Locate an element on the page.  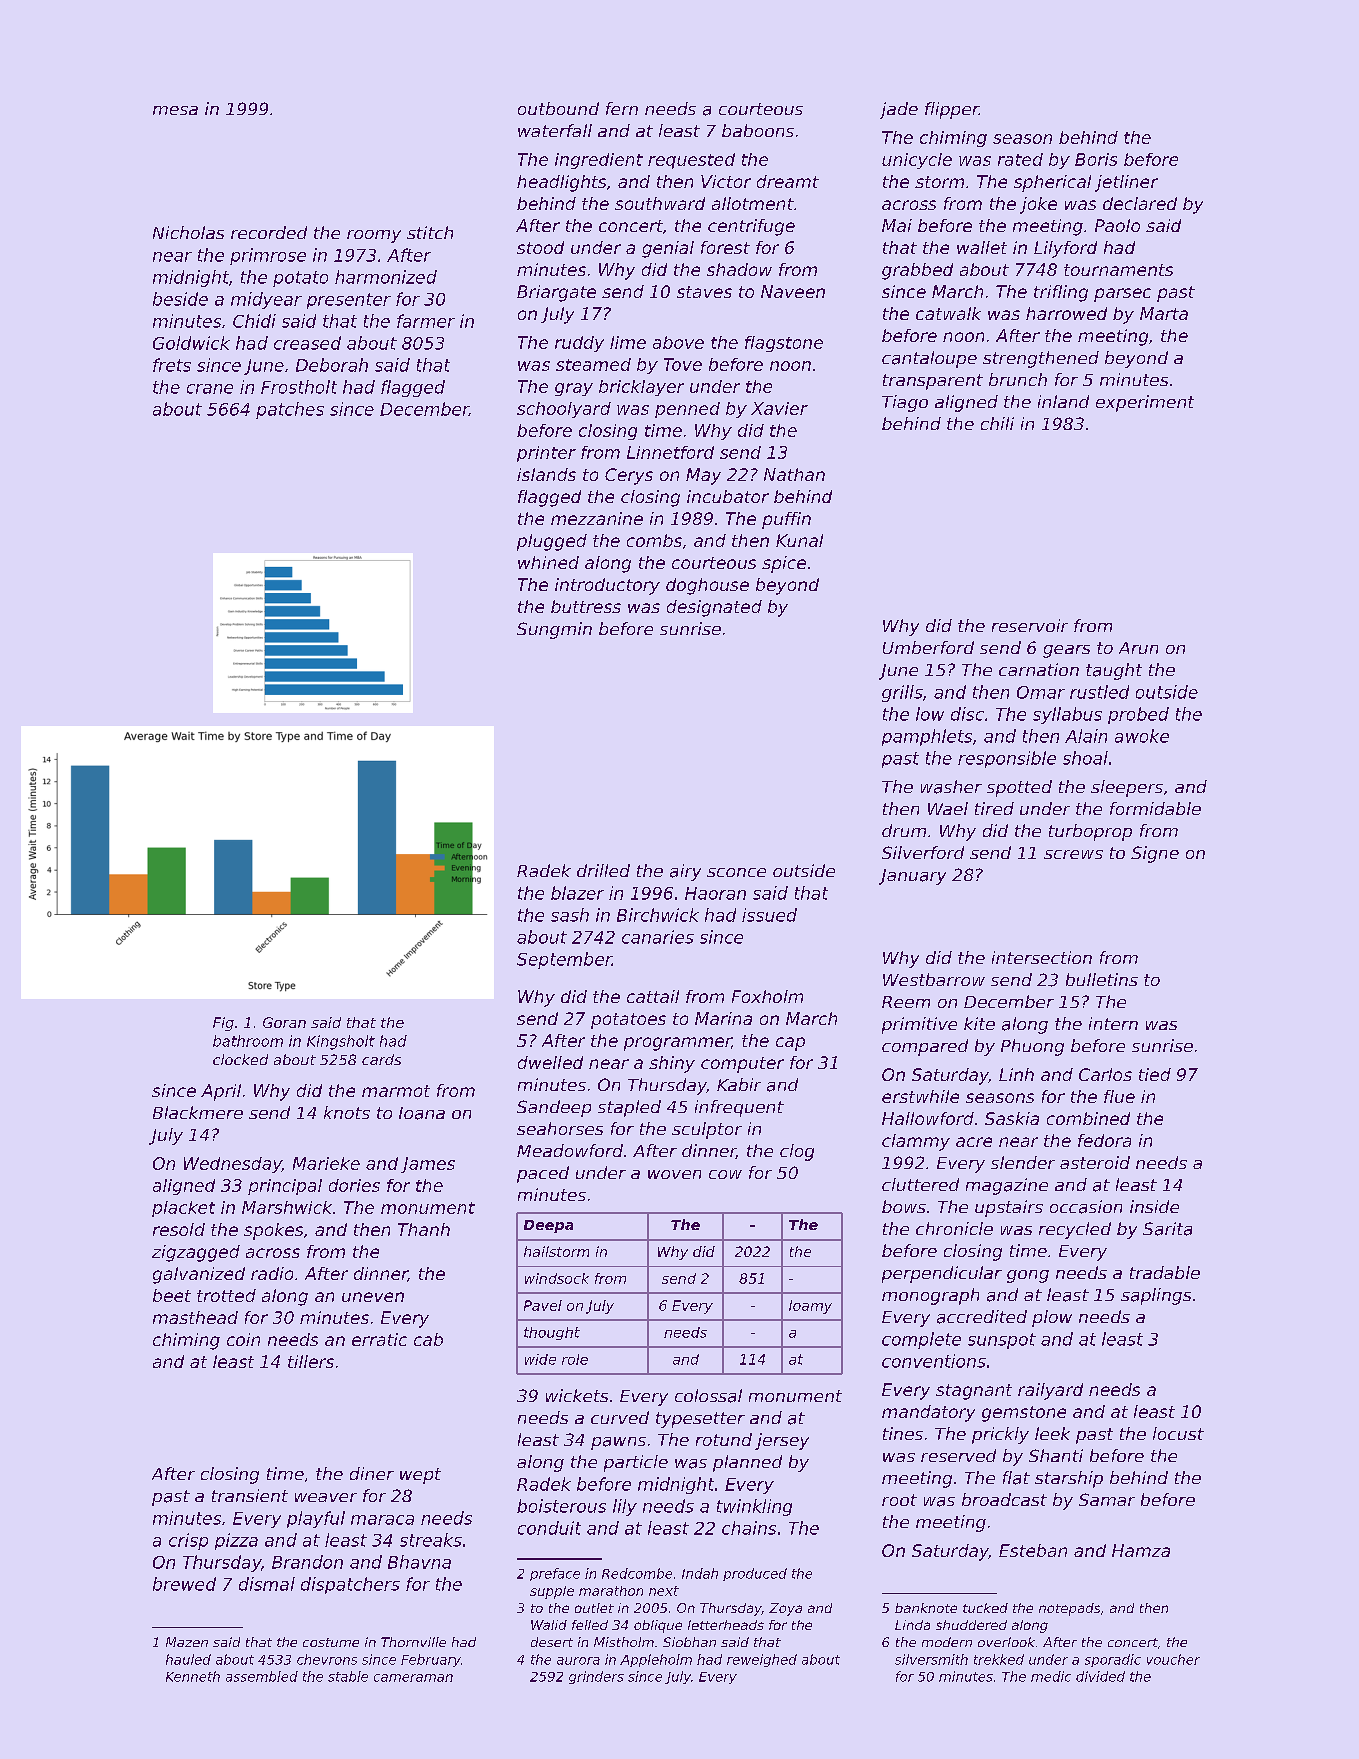
cattail is located at coordinates (653, 996).
